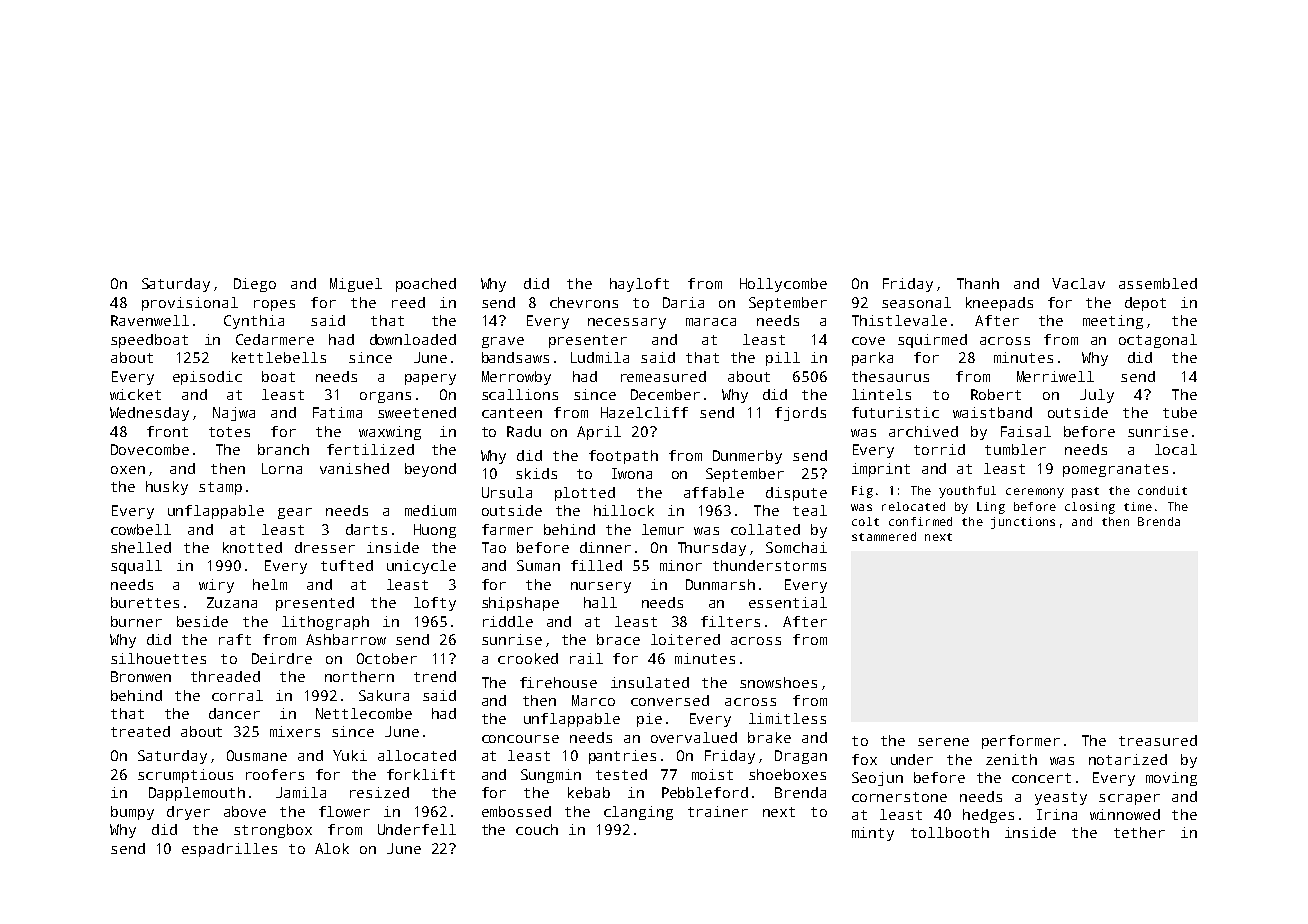  What do you see at coordinates (1158, 283) in the screenshot?
I see `assembled` at bounding box center [1158, 283].
